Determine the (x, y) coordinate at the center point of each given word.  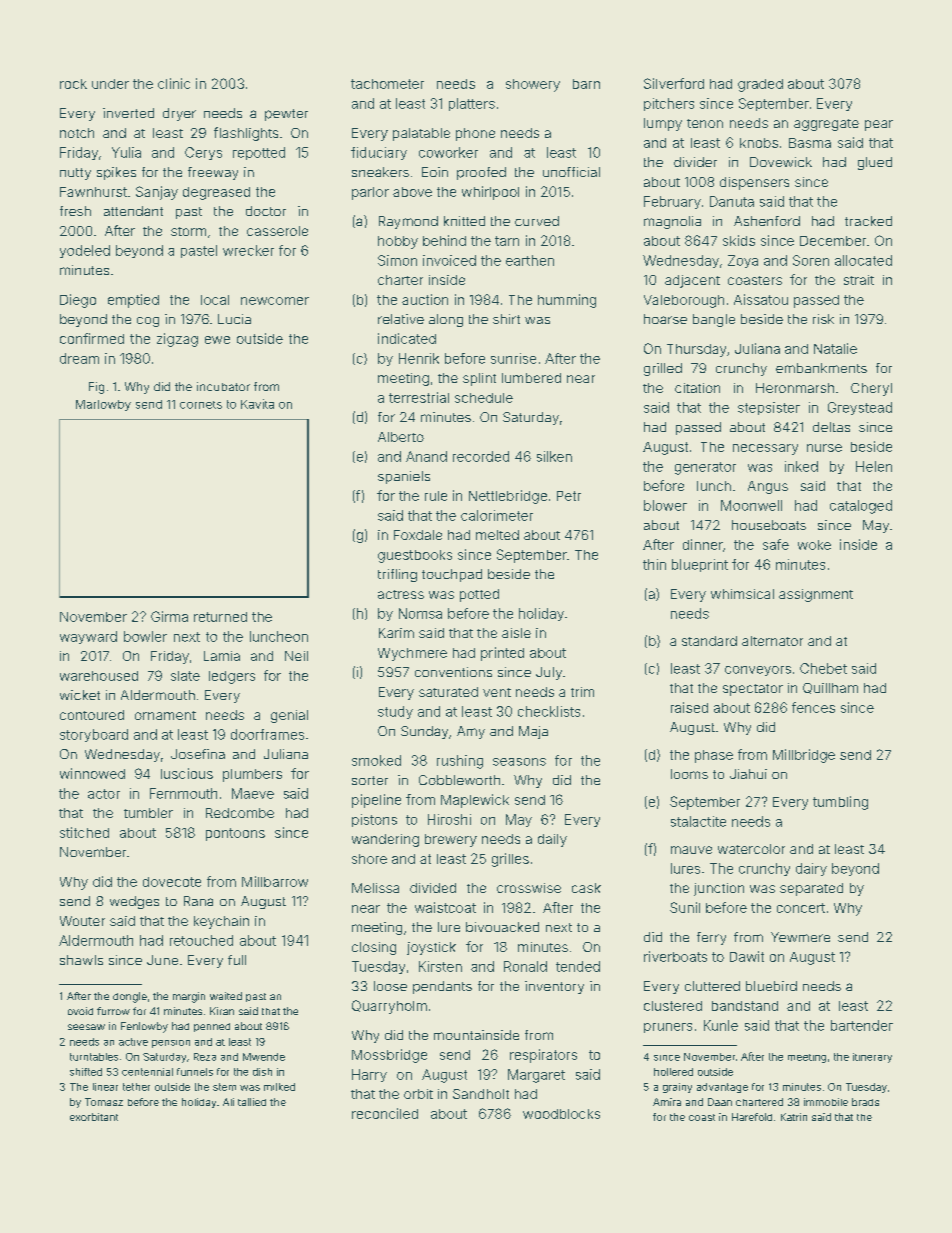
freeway (213, 173)
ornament (165, 715)
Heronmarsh (795, 388)
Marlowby (103, 405)
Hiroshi (449, 819)
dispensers (754, 183)
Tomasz (104, 1102)
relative (401, 319)
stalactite (698, 821)
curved (537, 221)
